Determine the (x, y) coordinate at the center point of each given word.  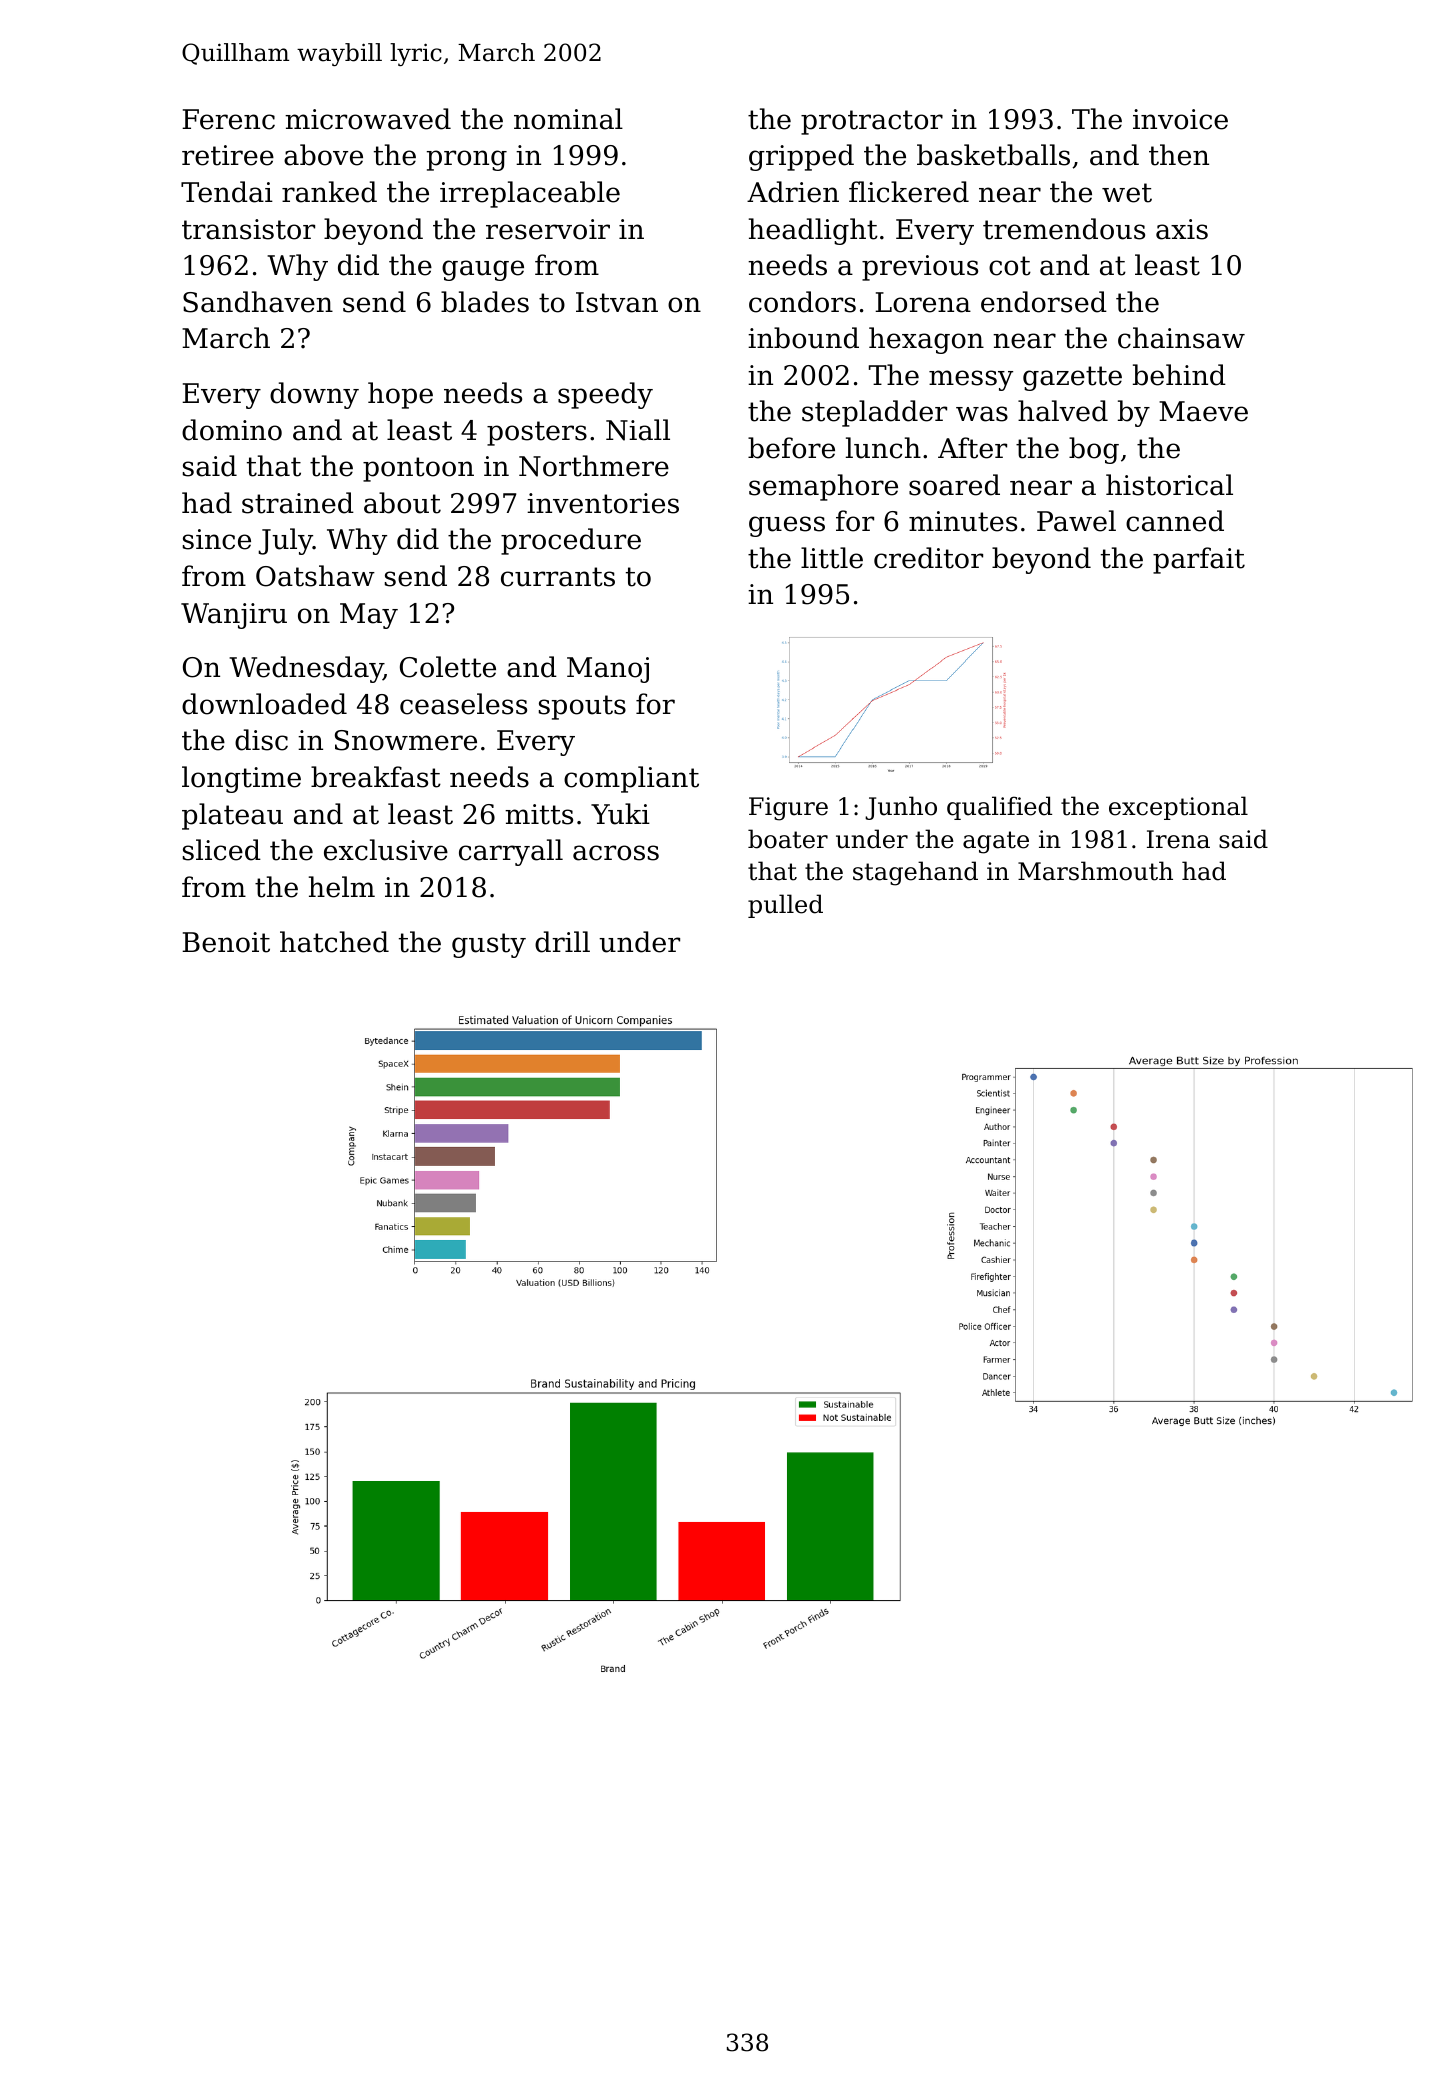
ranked (329, 192)
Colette (448, 667)
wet (1127, 193)
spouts (582, 707)
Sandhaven (258, 302)
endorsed (1044, 302)
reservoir (548, 229)
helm (342, 887)
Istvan (617, 302)
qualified (999, 808)
